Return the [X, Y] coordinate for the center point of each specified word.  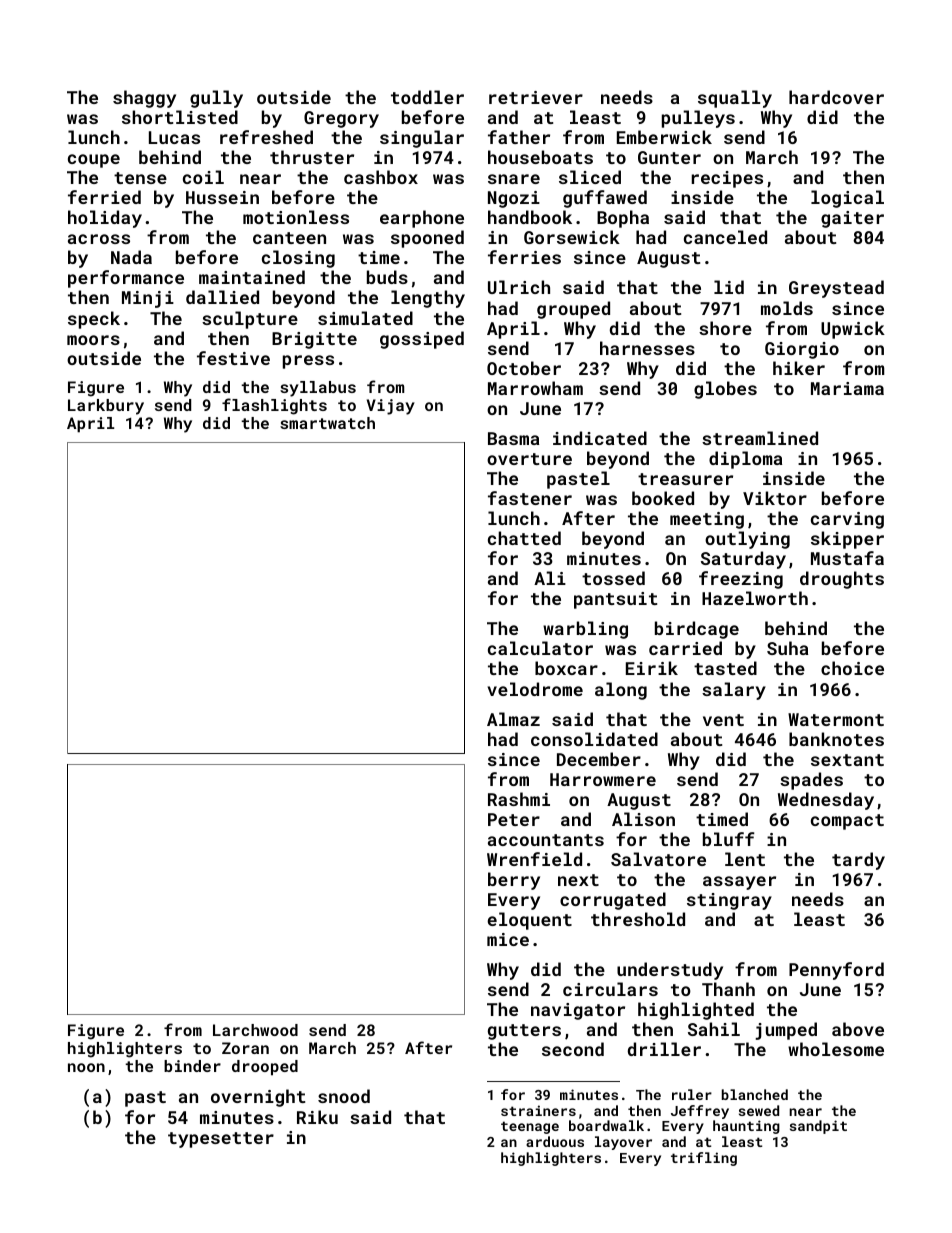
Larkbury [106, 407]
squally [735, 99]
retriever [536, 97]
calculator [540, 648]
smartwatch [327, 423]
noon [86, 1067]
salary [734, 691]
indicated [600, 438]
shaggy [144, 99]
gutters [524, 1032]
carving [847, 520]
